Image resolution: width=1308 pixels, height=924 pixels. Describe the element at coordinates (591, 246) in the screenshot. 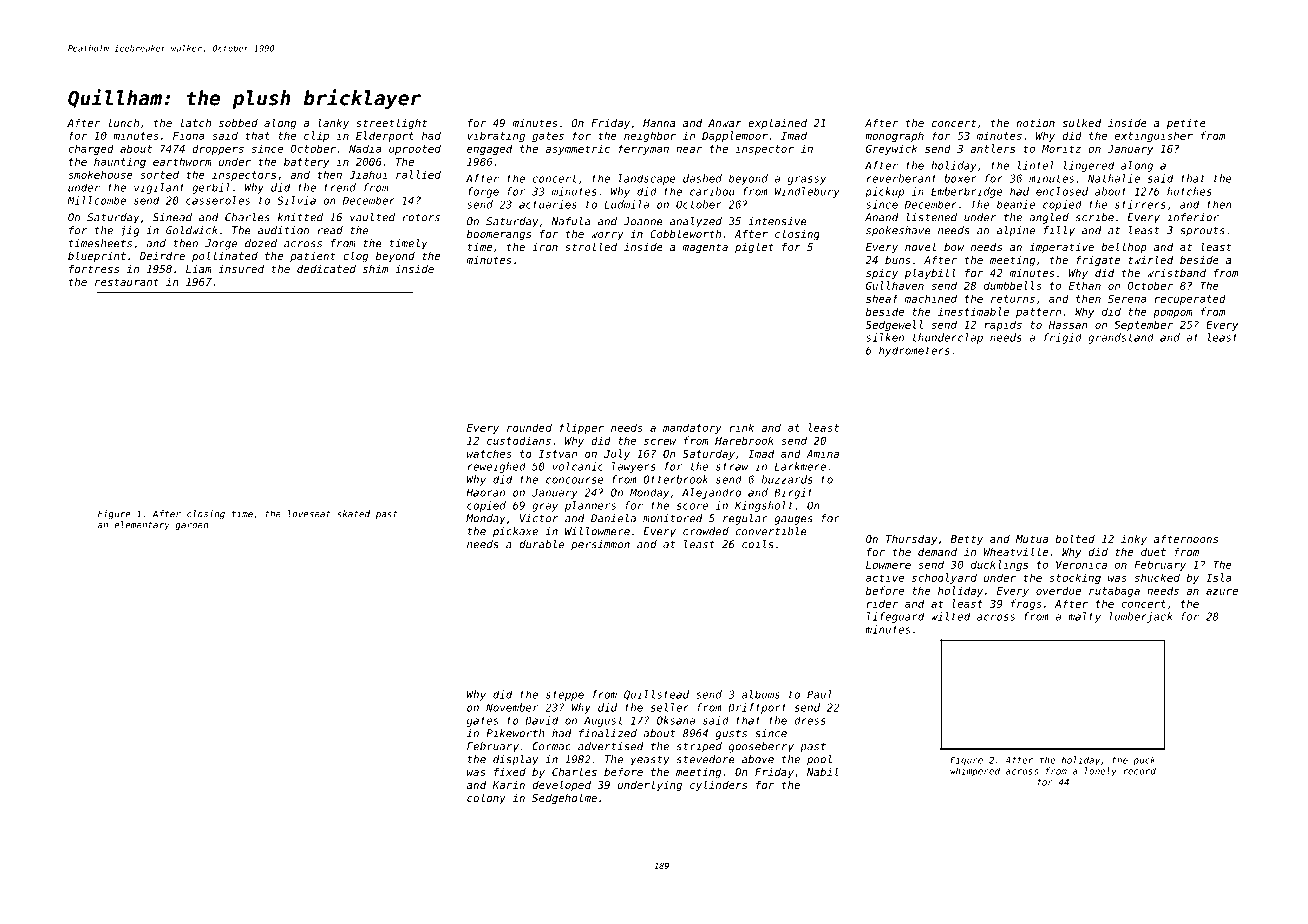

I see `strolled` at that location.
